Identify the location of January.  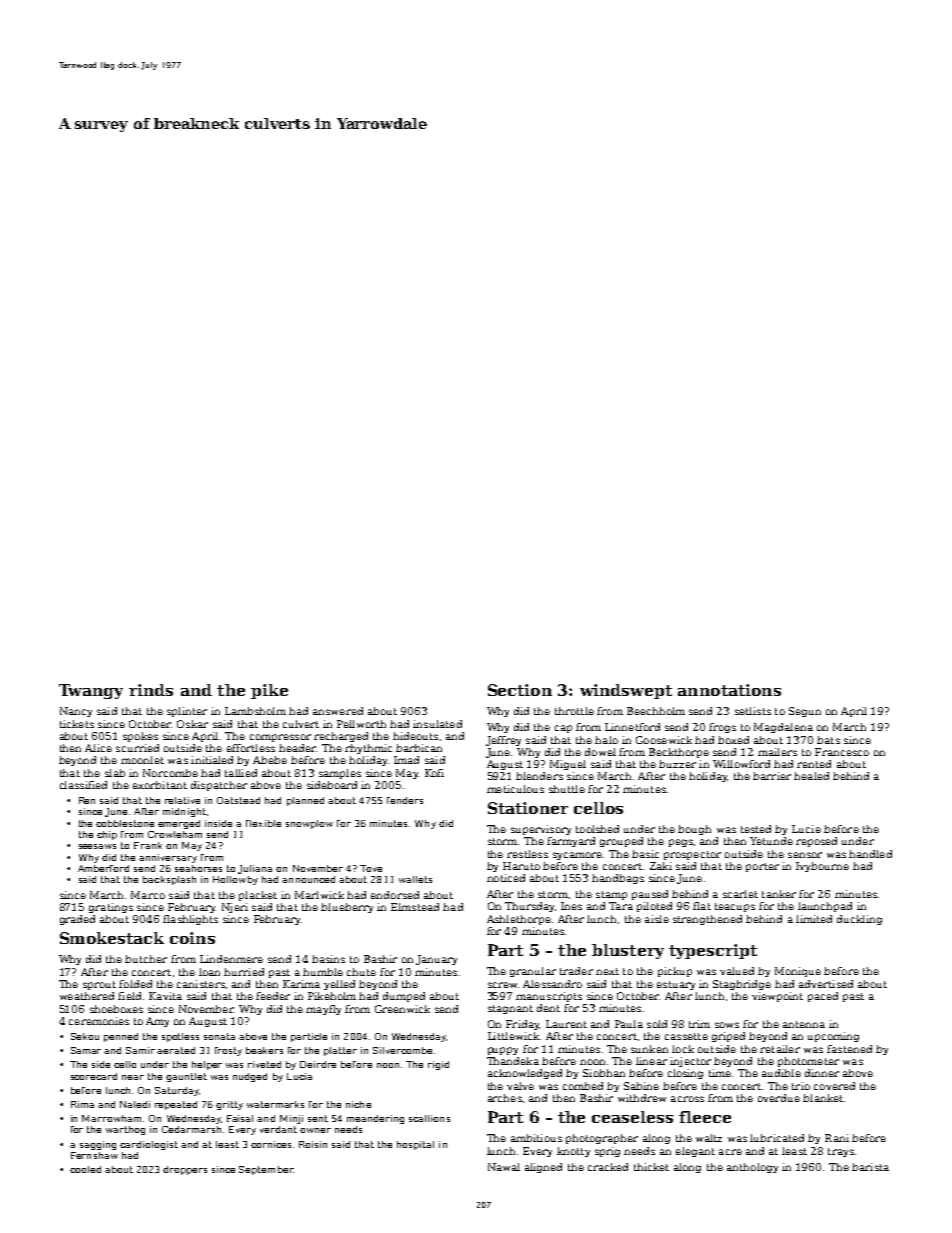
(436, 960).
